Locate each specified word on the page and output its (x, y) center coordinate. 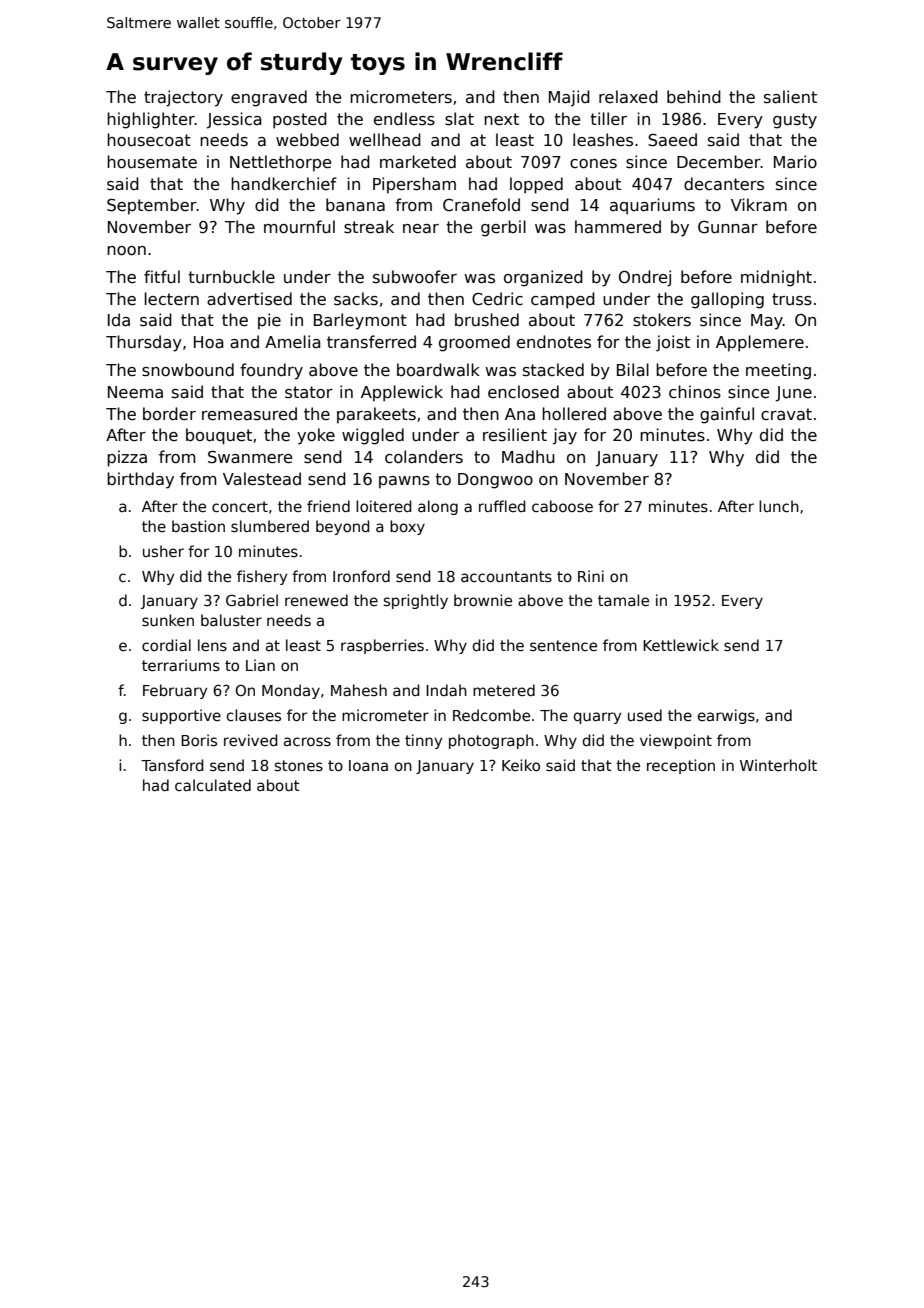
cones (593, 163)
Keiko (521, 765)
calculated (213, 785)
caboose (562, 506)
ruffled (502, 506)
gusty (795, 121)
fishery (262, 577)
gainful (727, 415)
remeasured (249, 413)
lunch (779, 506)
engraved (269, 98)
